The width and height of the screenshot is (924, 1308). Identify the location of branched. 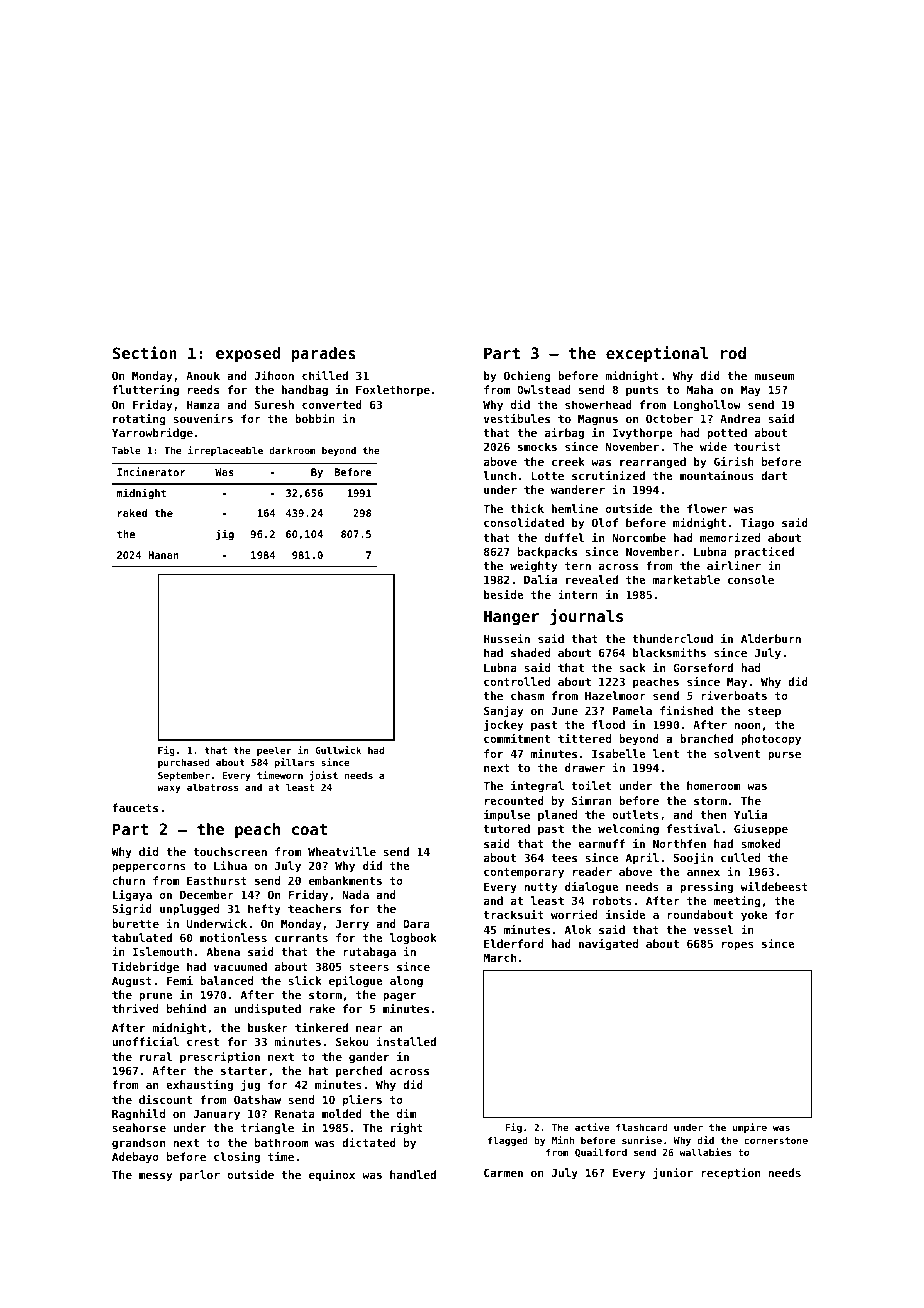
(706, 738).
